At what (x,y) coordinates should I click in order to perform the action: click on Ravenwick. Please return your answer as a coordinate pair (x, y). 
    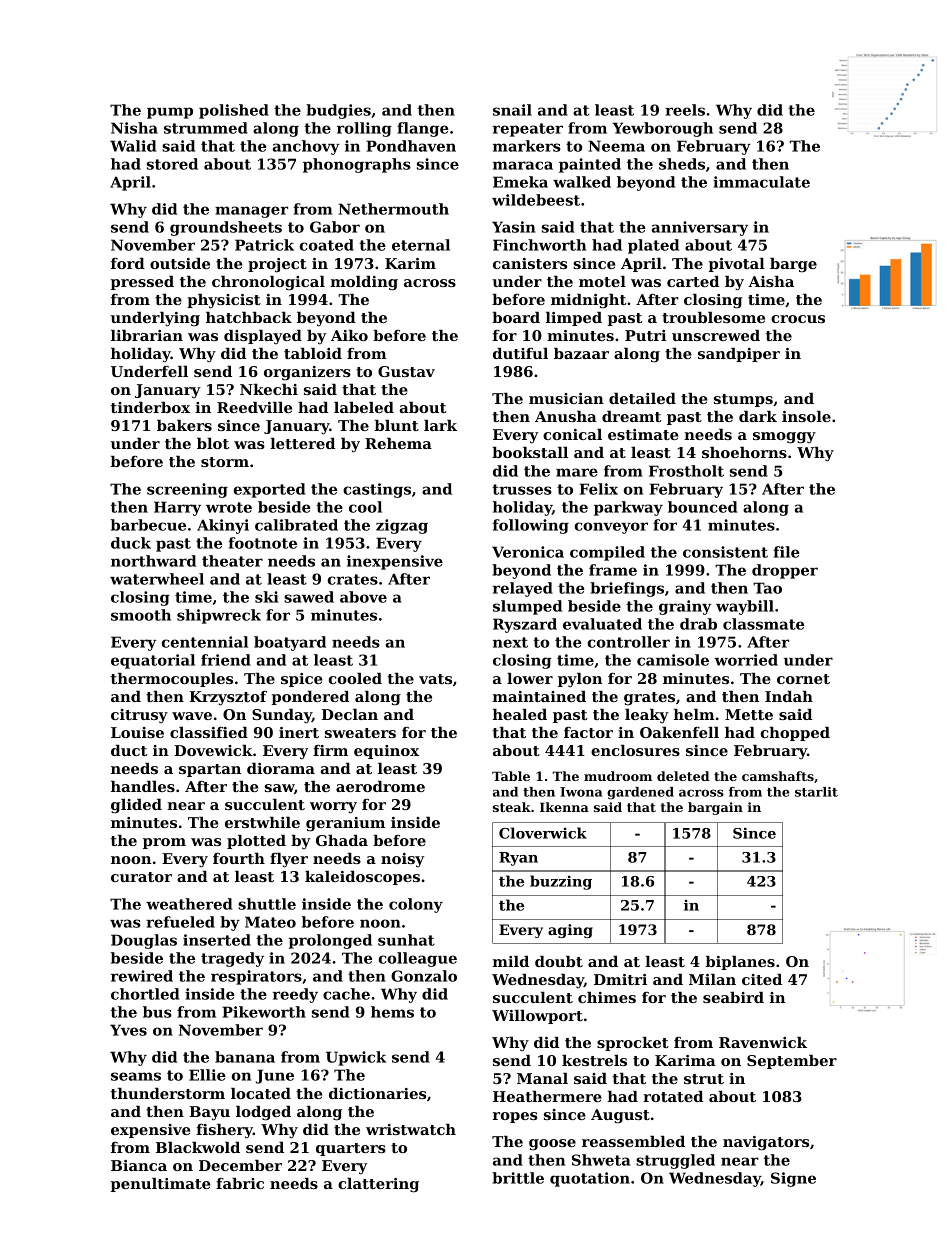
    Looking at the image, I should click on (763, 1042).
